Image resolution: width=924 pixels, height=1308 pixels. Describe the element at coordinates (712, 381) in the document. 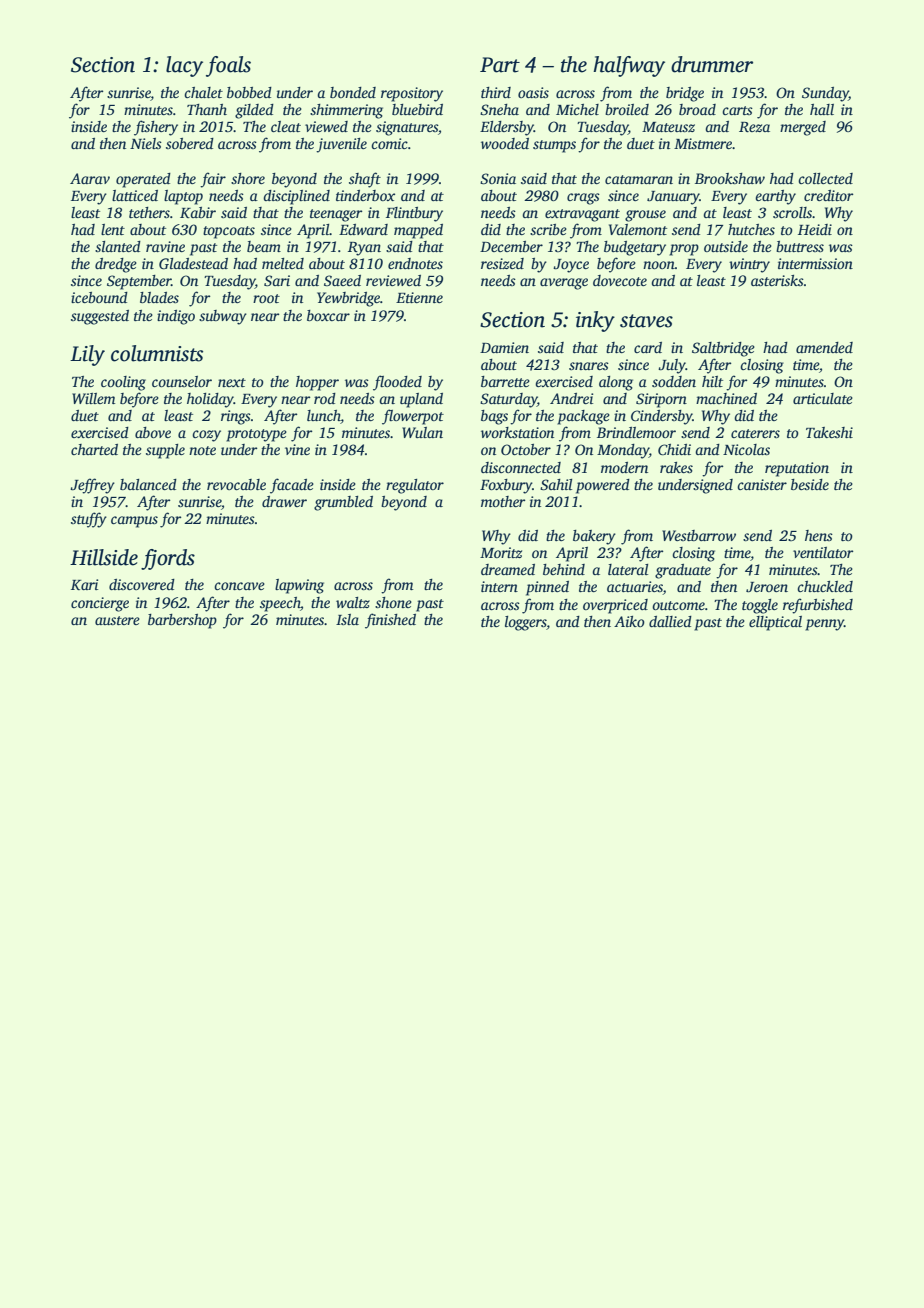

I see `hilt` at that location.
